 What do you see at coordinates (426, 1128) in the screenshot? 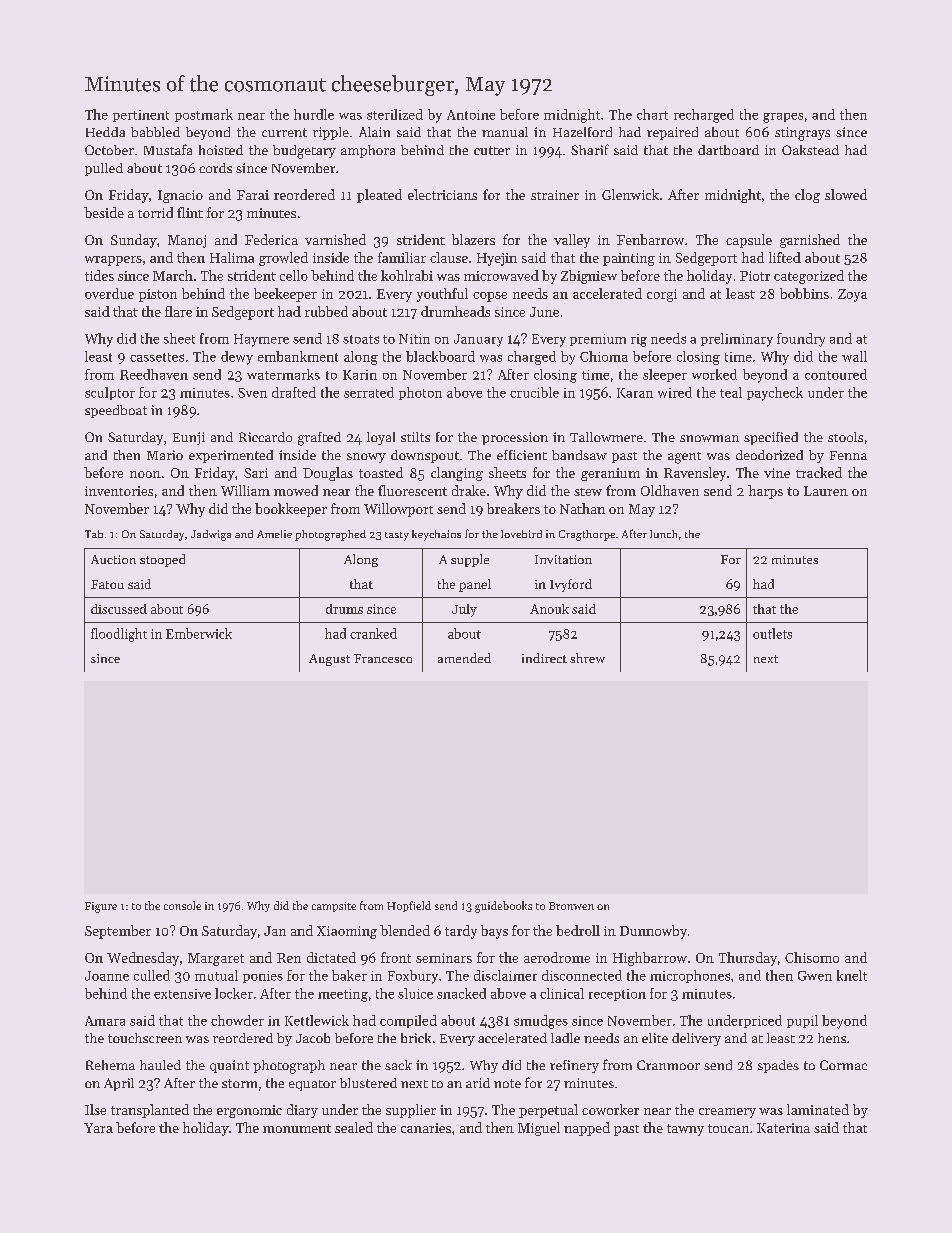
I see `canaries` at bounding box center [426, 1128].
